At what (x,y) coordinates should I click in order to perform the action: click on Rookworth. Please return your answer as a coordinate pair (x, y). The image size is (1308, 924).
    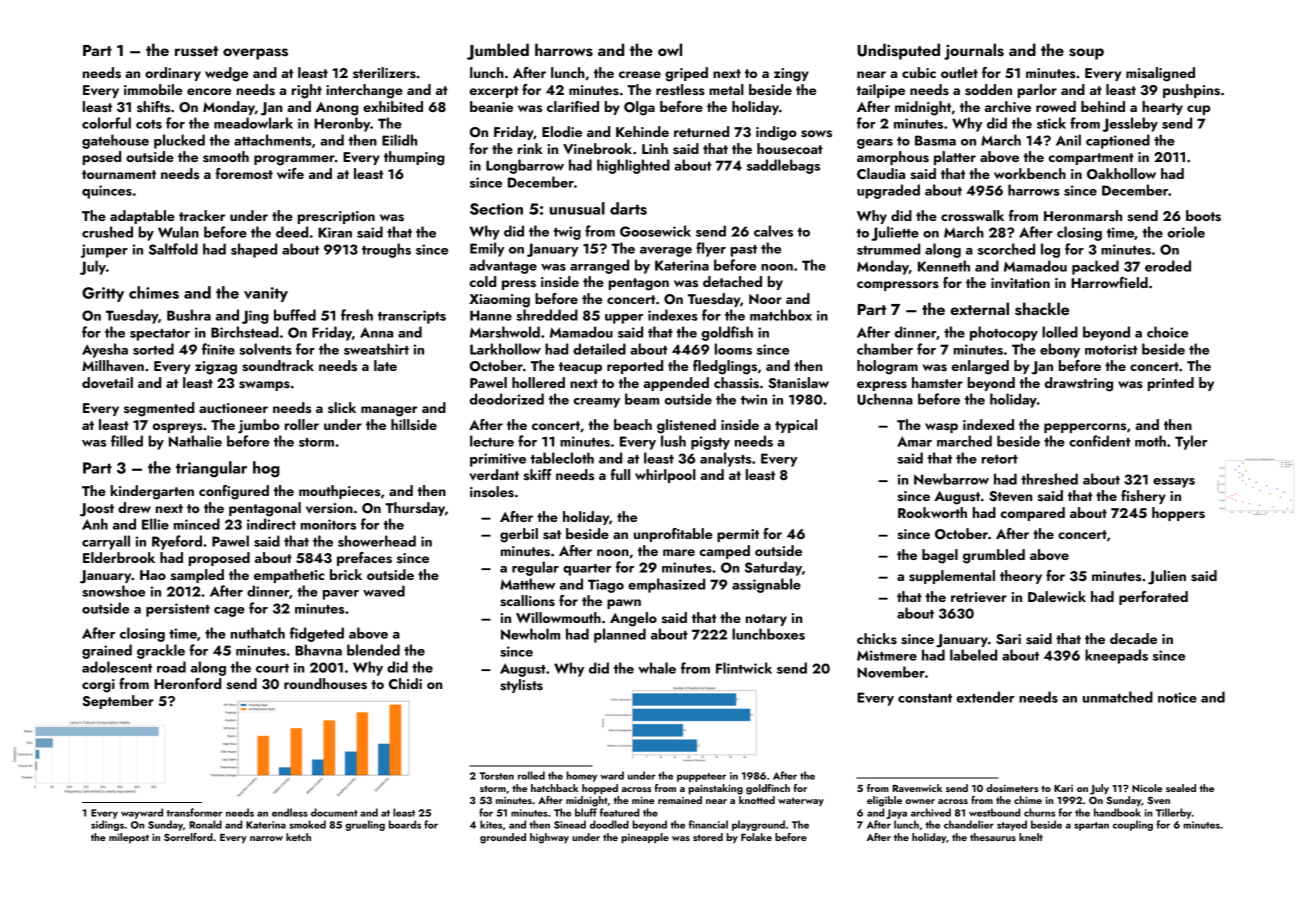
    Looking at the image, I should click on (932, 512).
